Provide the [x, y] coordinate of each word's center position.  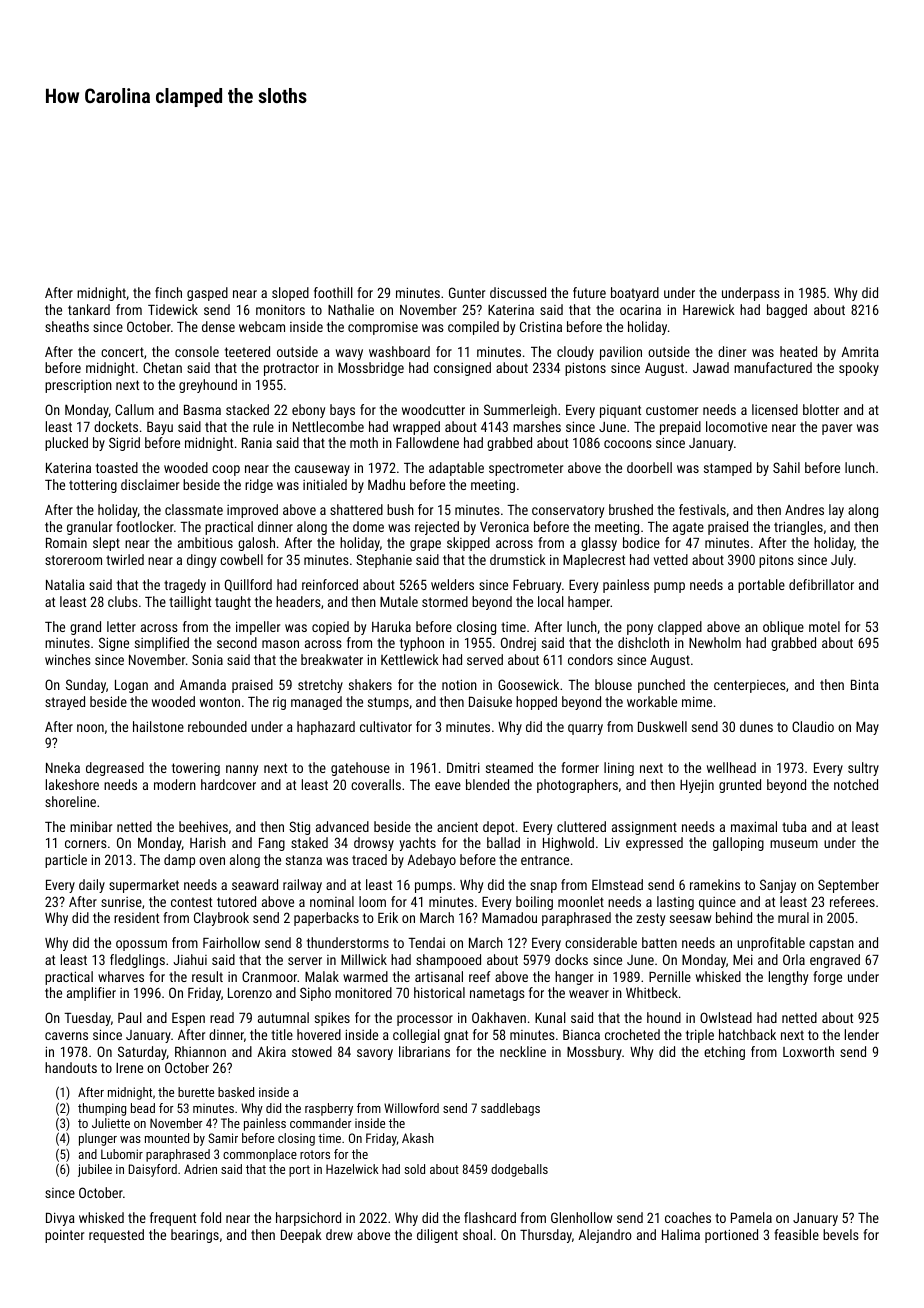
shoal [477, 1234]
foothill [333, 292]
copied [330, 628]
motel [824, 626]
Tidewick [173, 309]
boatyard [635, 294]
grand [85, 628]
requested [116, 1236]
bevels [841, 1234]
